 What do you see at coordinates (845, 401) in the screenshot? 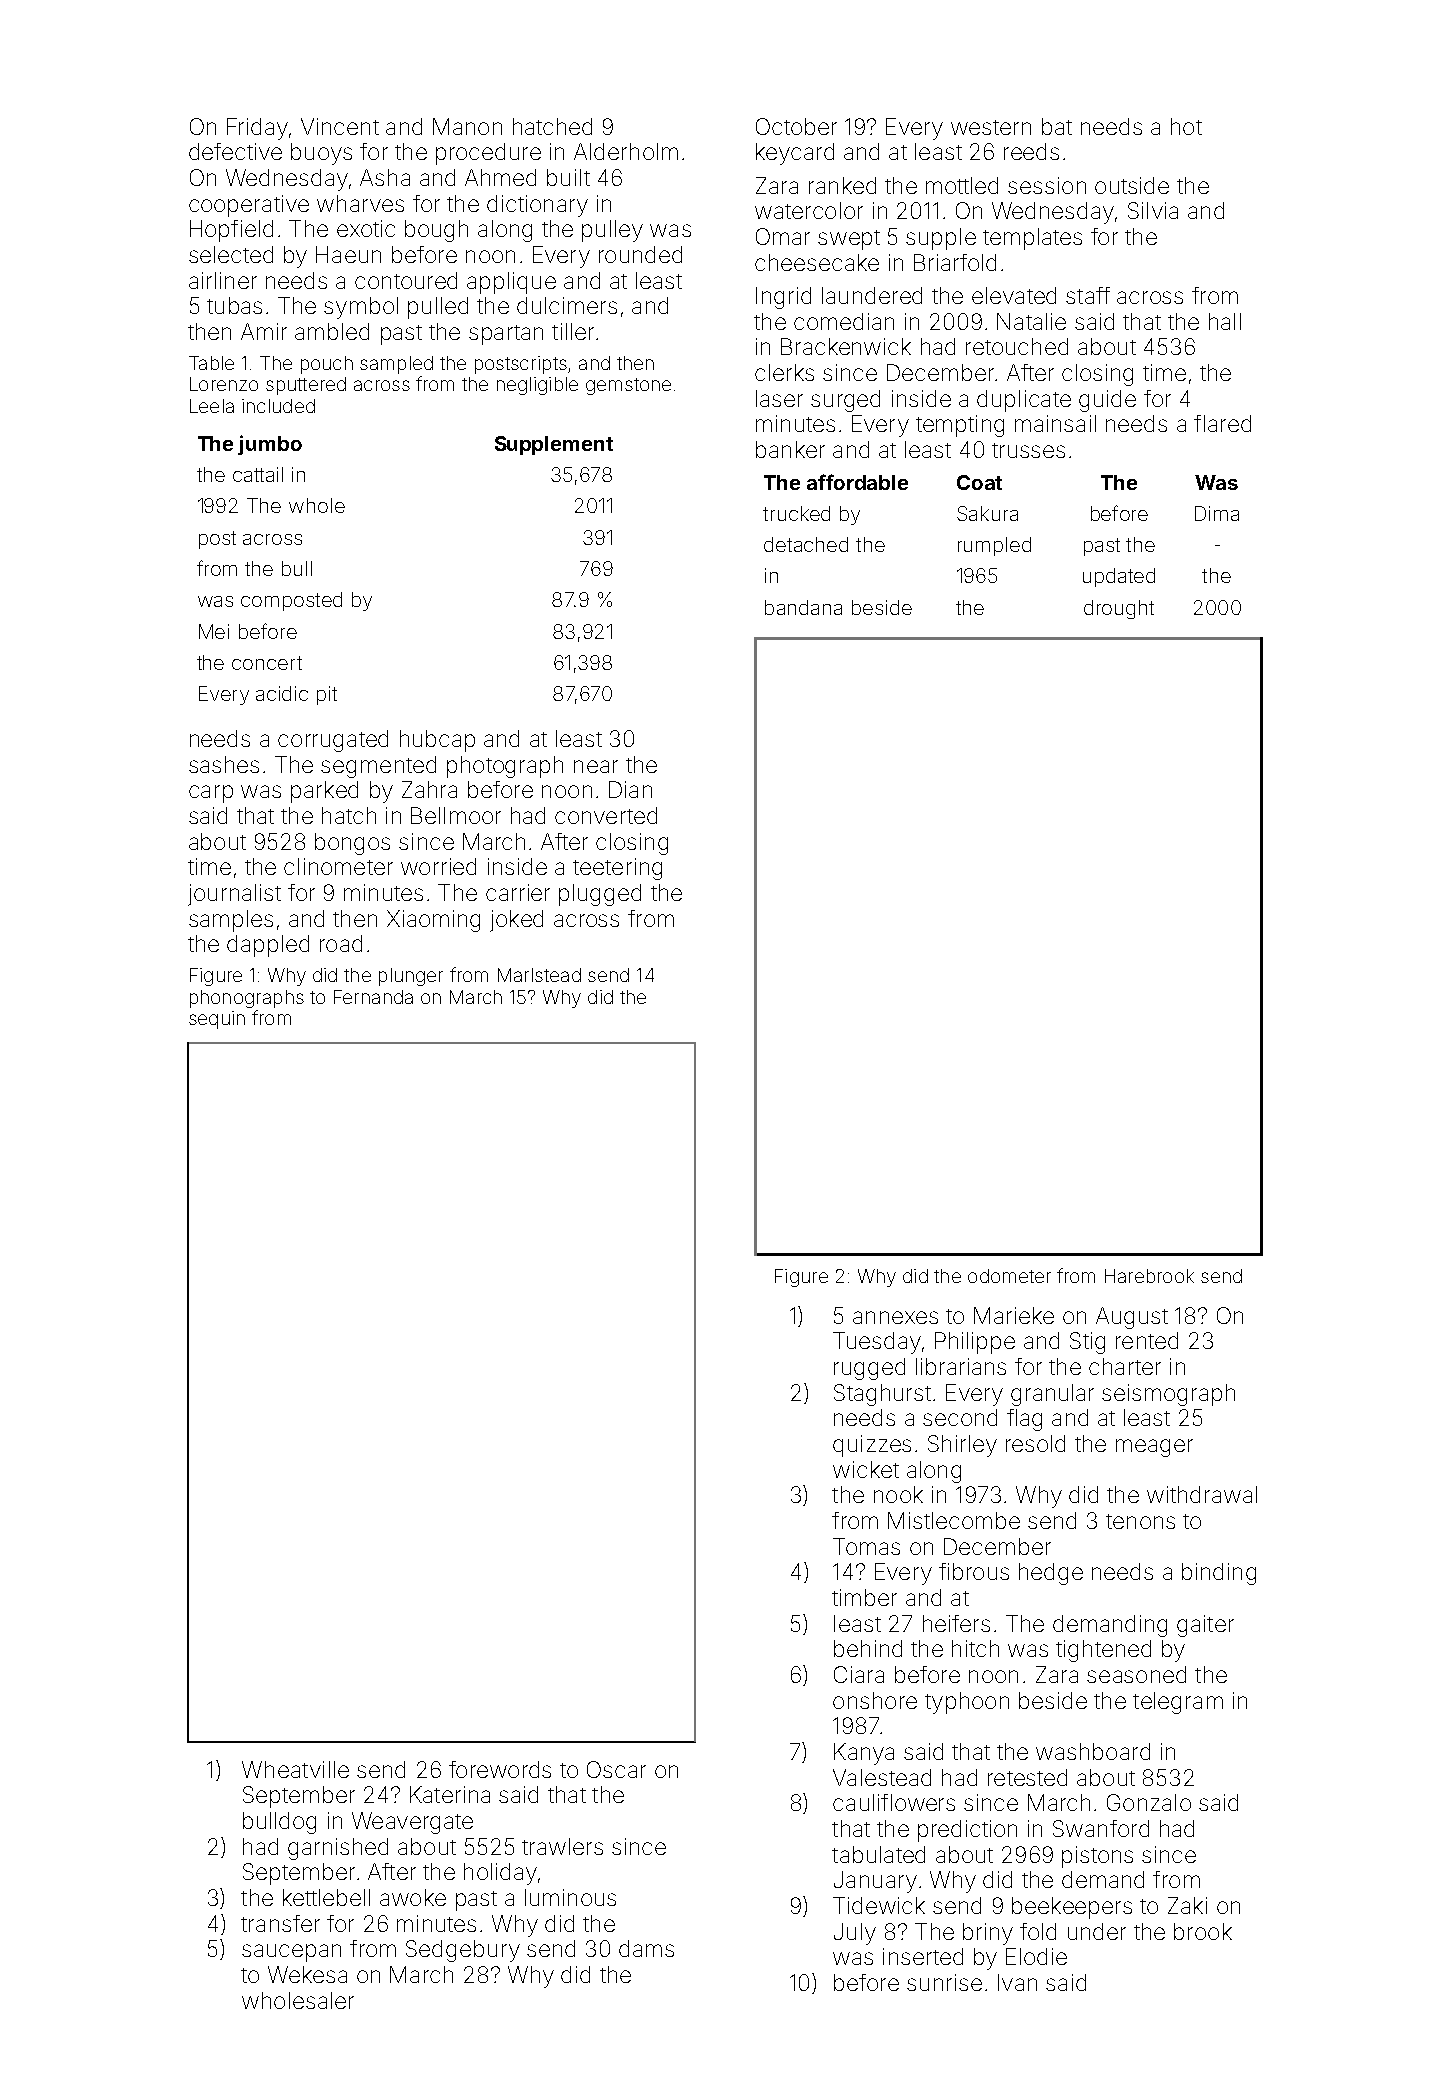
I see `surged` at bounding box center [845, 401].
